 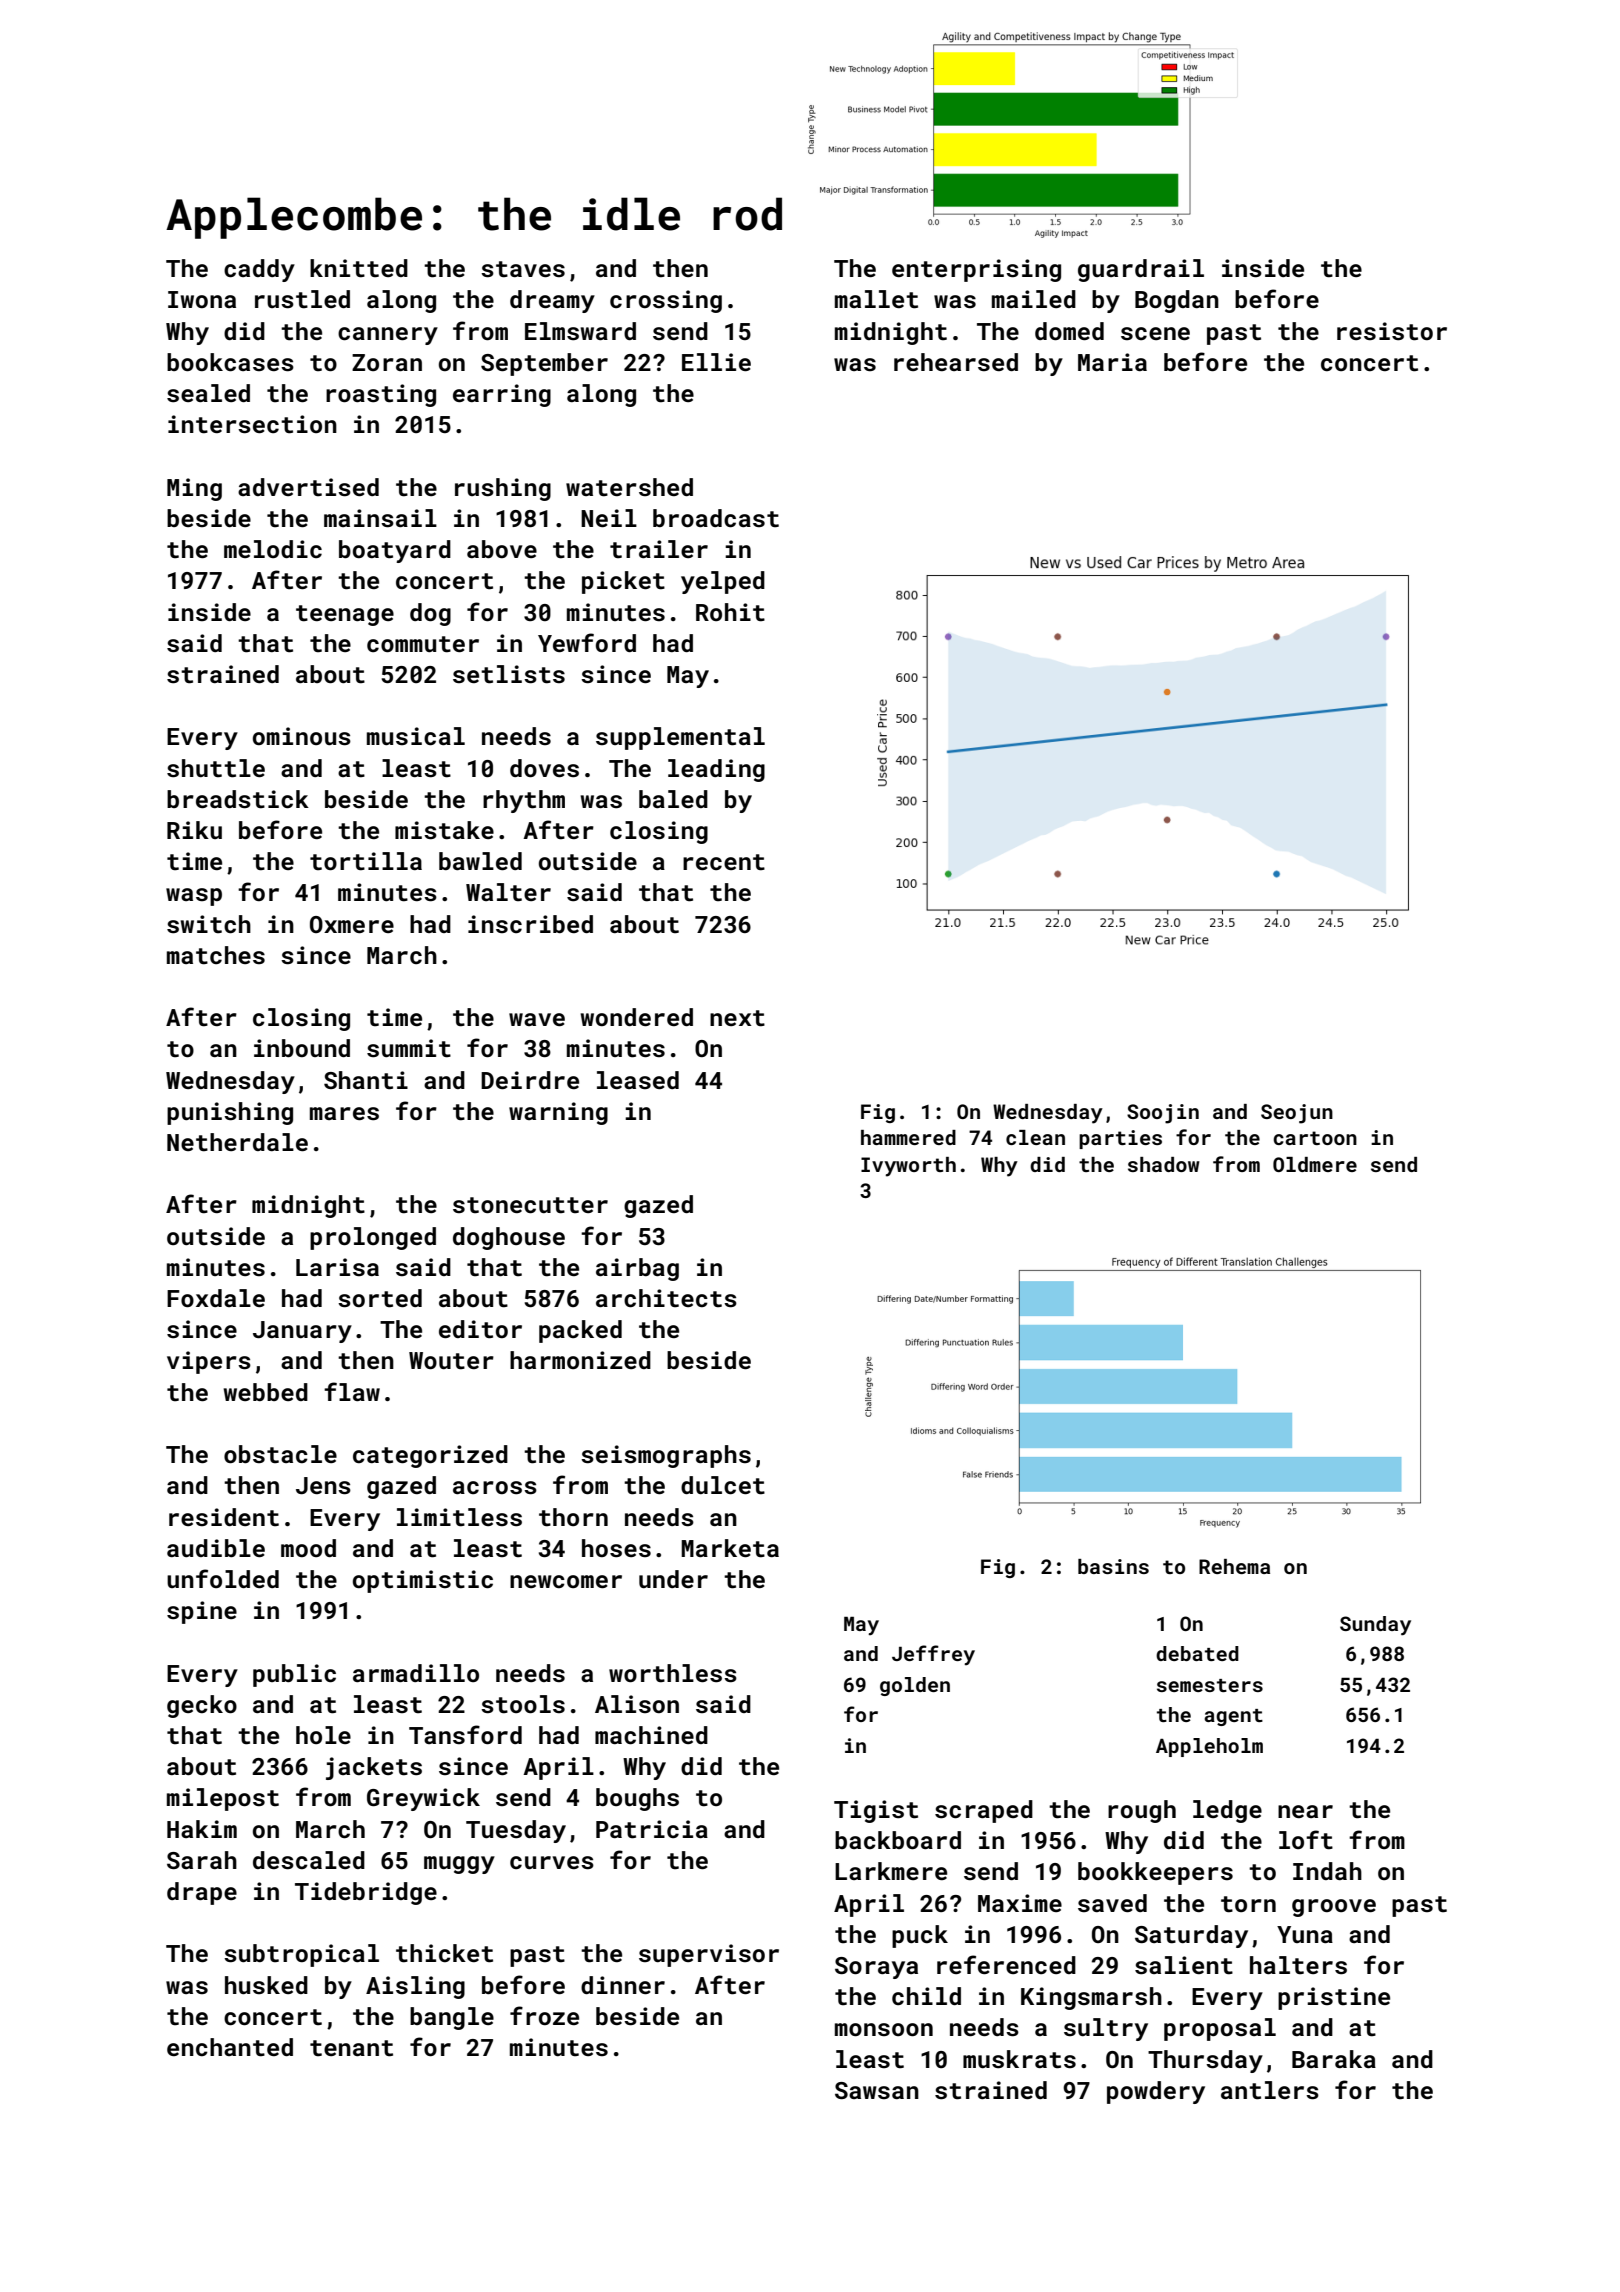 I want to click on guardrail, so click(x=1141, y=270).
